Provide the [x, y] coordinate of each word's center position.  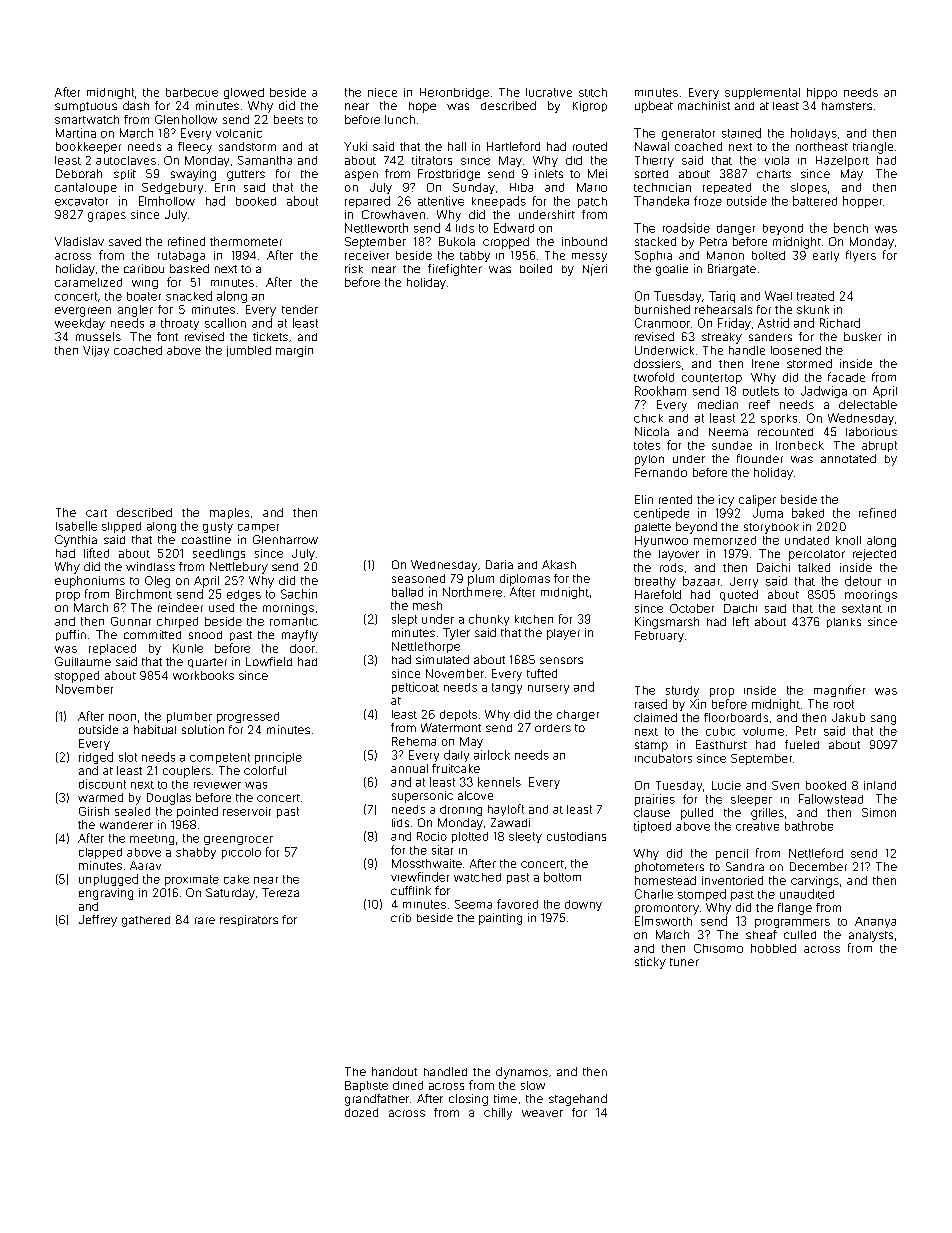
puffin [71, 635]
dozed [361, 1112]
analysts [871, 936]
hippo [822, 93]
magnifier [839, 691]
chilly [498, 1114]
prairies [655, 800]
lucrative [549, 92]
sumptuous [86, 107]
